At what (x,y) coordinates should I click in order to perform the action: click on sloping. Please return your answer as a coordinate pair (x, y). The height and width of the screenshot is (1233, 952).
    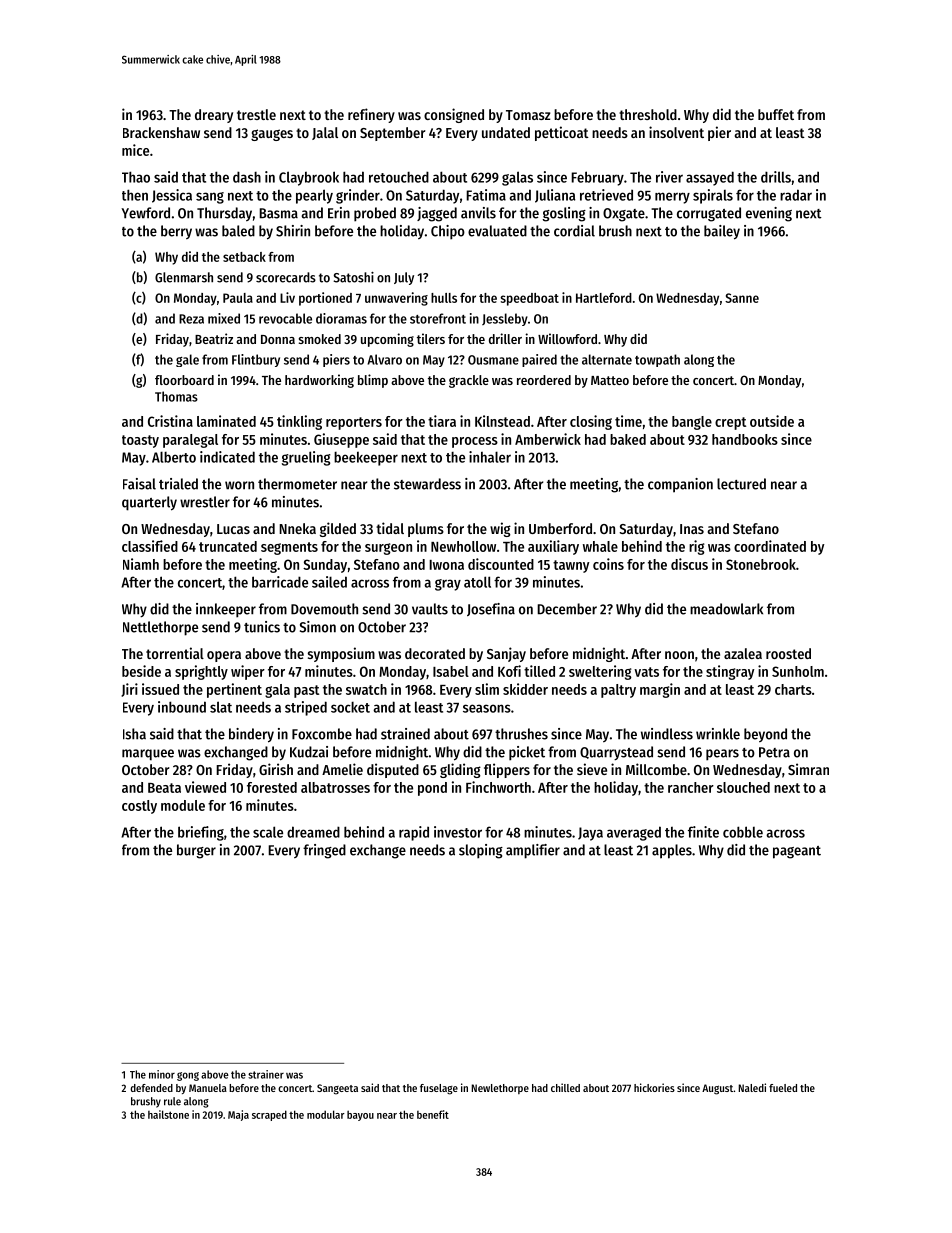
    Looking at the image, I should click on (481, 851).
